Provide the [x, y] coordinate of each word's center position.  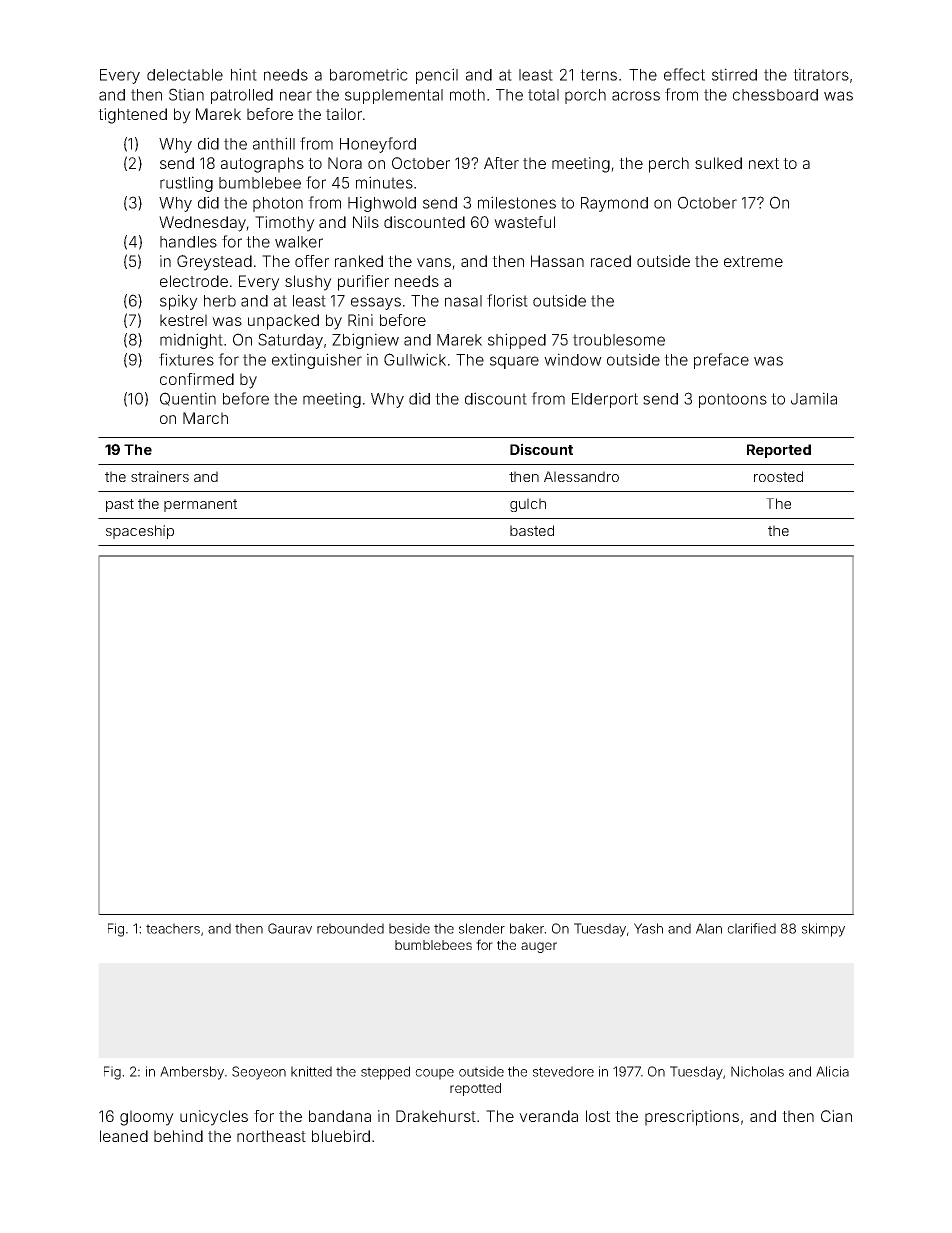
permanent [200, 505]
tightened [132, 116]
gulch [528, 505]
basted [532, 530]
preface [721, 361]
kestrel [183, 320]
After [501, 163]
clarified [751, 928]
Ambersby [192, 1073]
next [764, 163]
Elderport [605, 400]
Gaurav [290, 928]
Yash [648, 928]
